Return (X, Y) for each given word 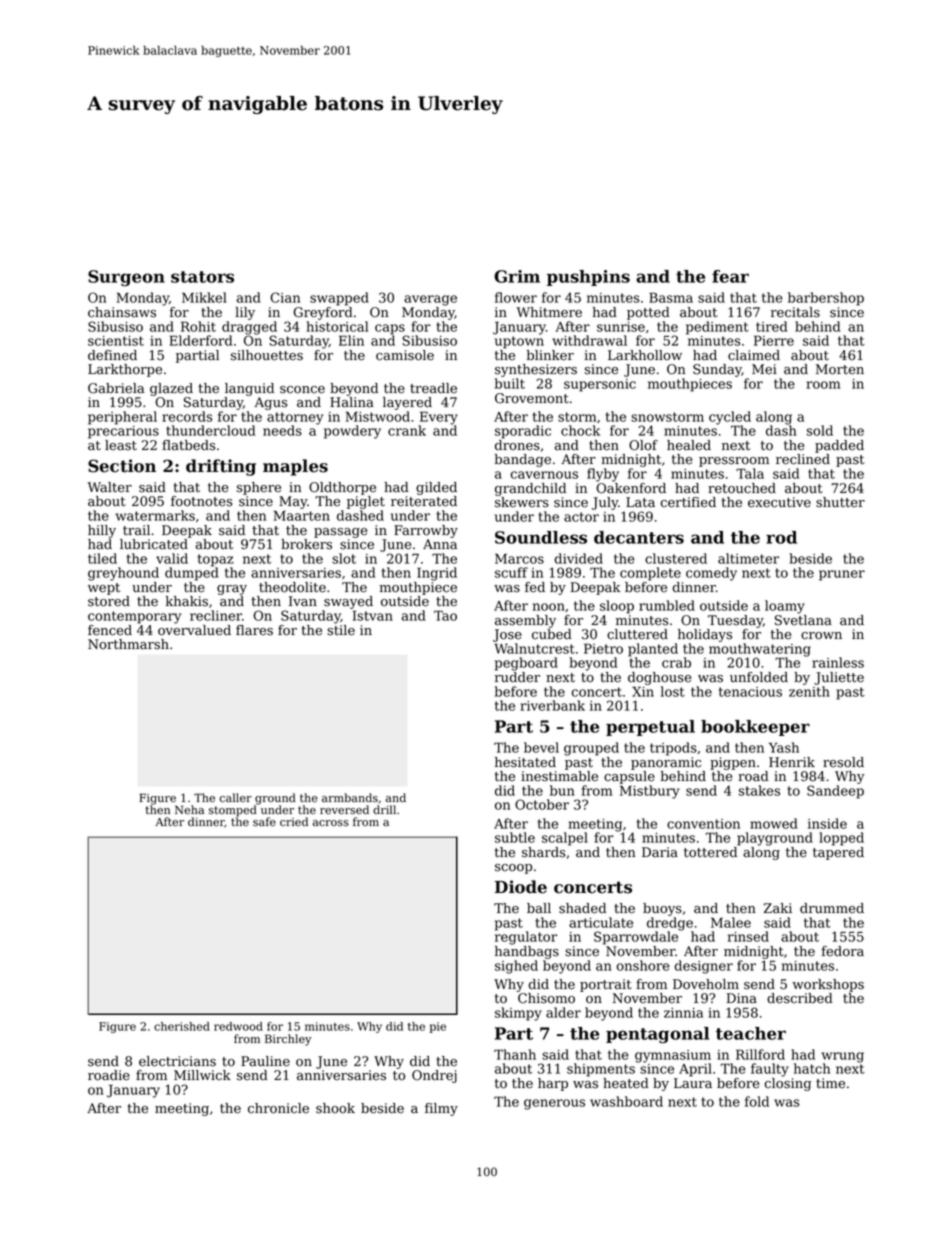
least (121, 445)
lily (245, 313)
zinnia (683, 1013)
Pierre (774, 340)
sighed (516, 967)
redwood (238, 1026)
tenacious (750, 692)
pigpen (733, 763)
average (430, 300)
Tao (445, 615)
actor (581, 517)
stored (109, 601)
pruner (842, 575)
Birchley (288, 1040)
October (542, 804)
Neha (189, 809)
